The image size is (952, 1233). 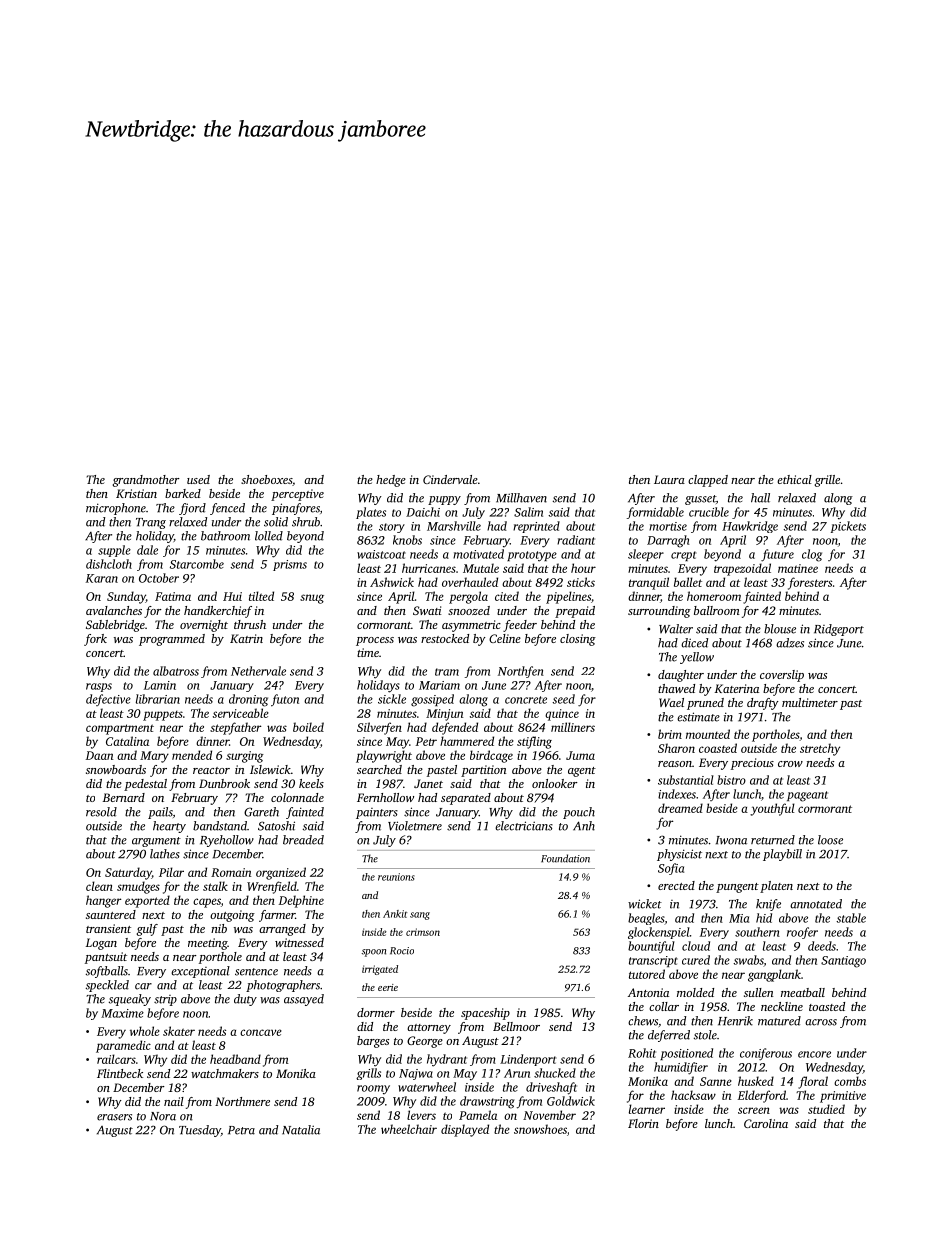 I want to click on wheelchair, so click(x=409, y=1129).
